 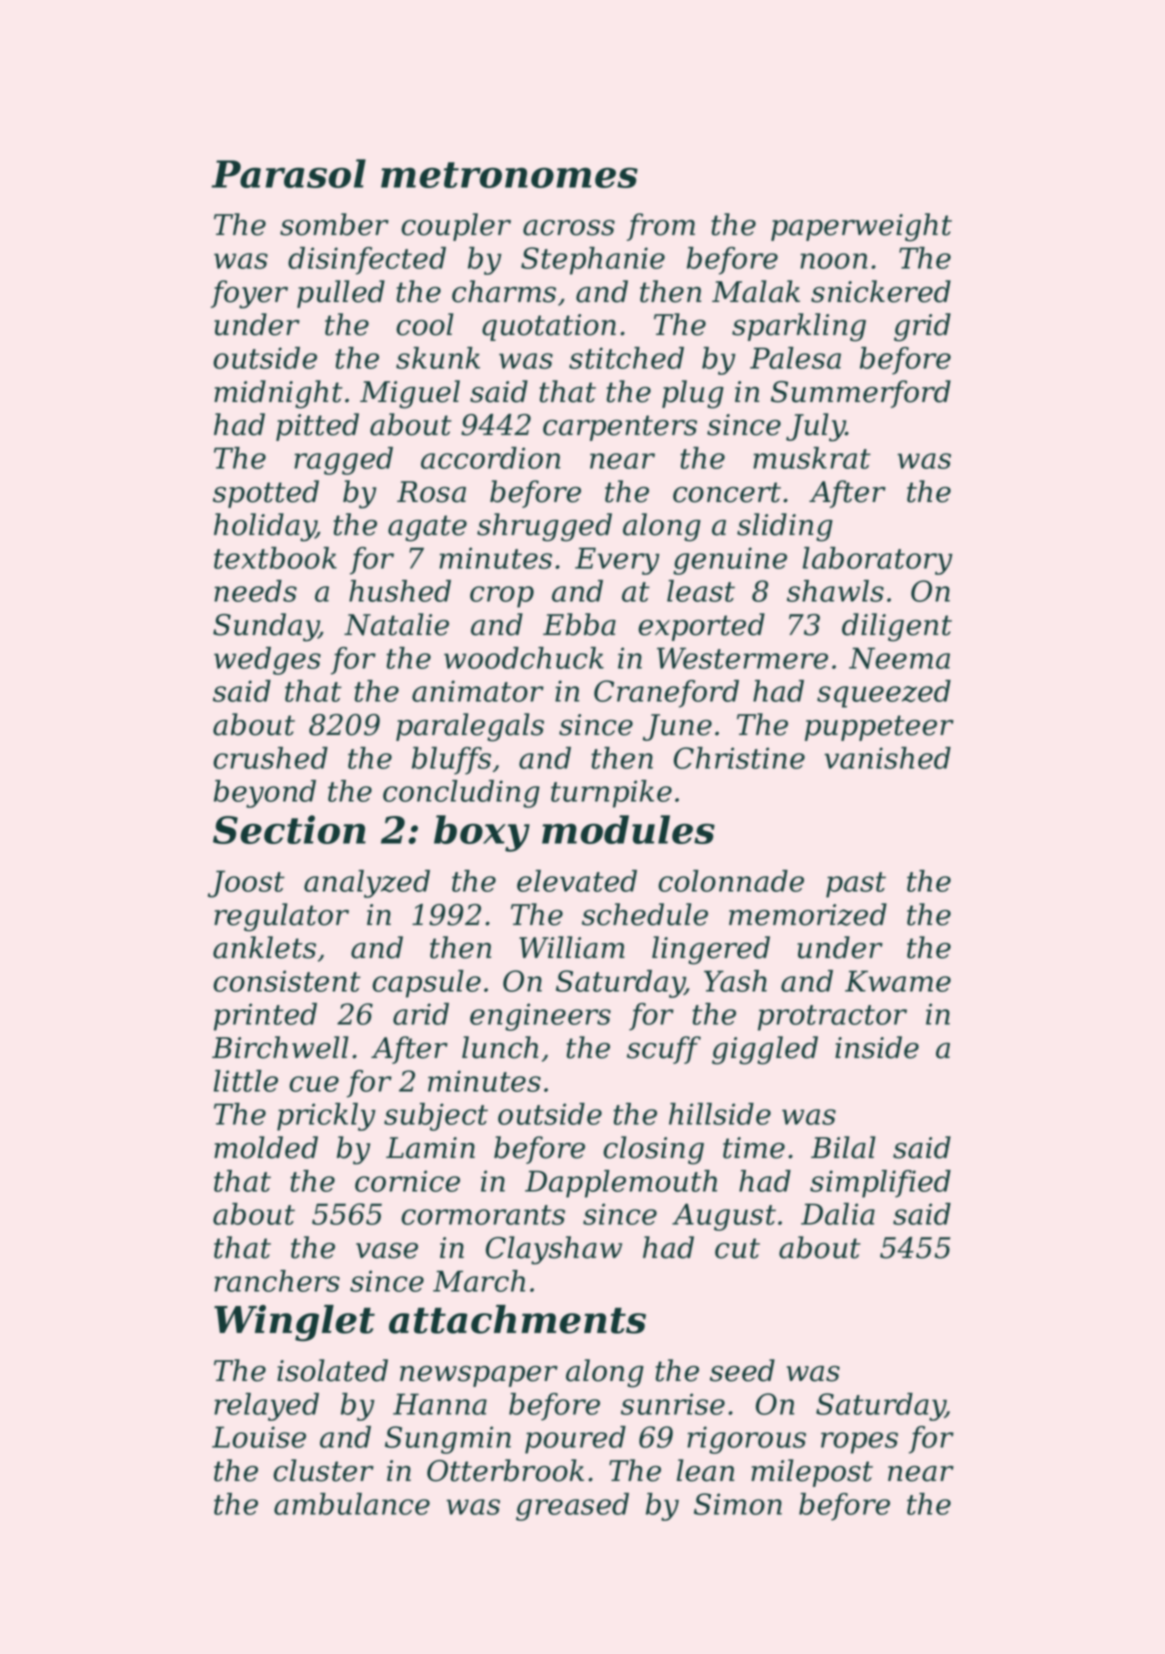 What do you see at coordinates (544, 527) in the screenshot?
I see `shrugged` at bounding box center [544, 527].
